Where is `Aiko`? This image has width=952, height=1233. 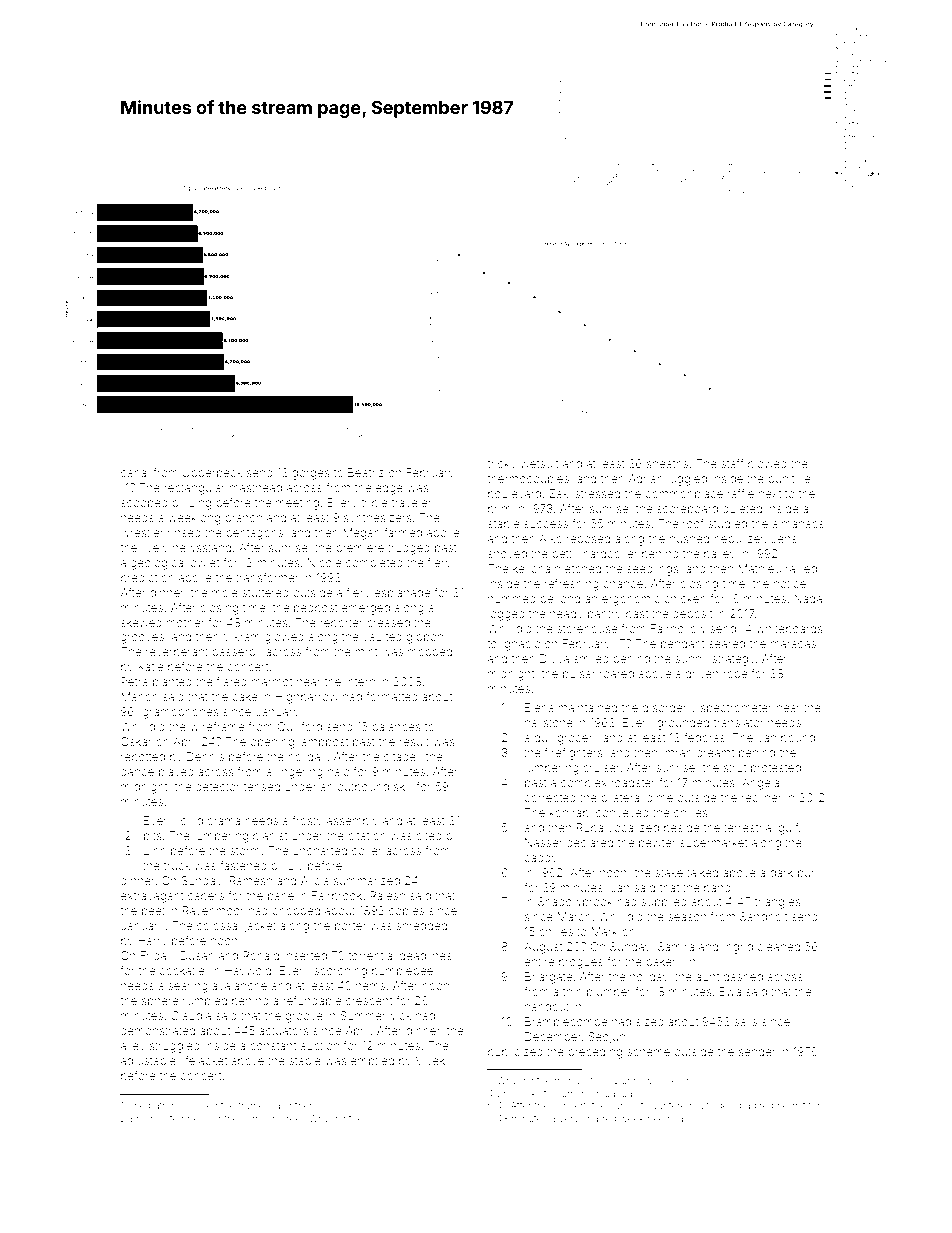
Aiko is located at coordinates (550, 538).
